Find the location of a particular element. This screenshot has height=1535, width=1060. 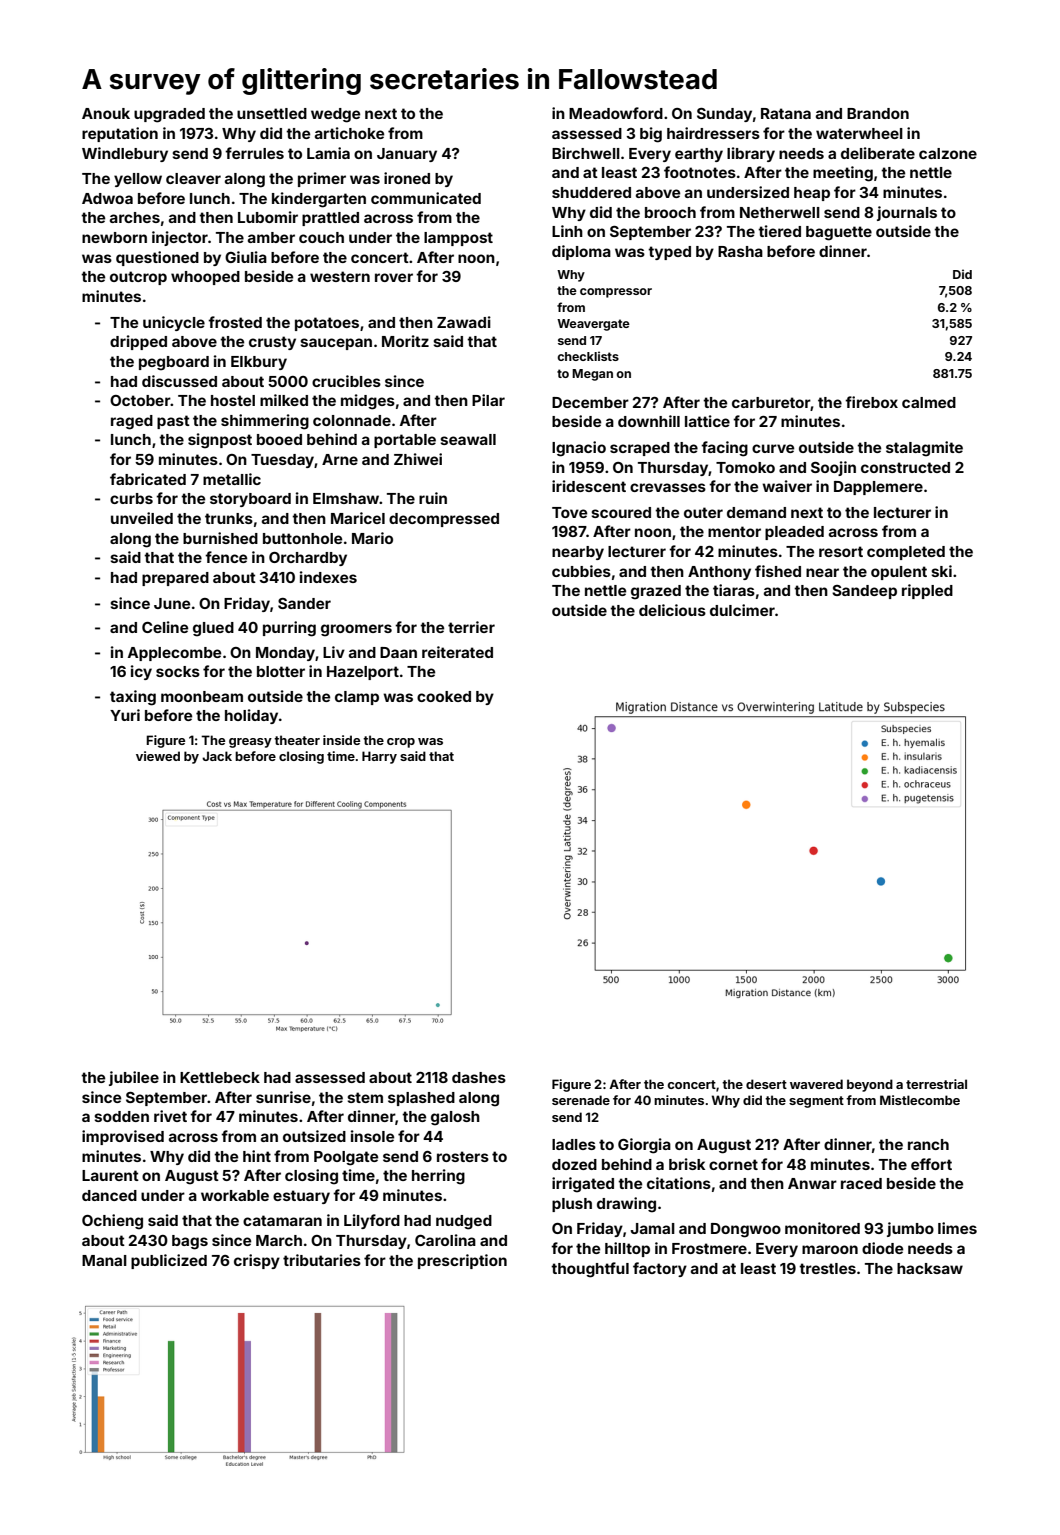

newborn is located at coordinates (114, 237).
